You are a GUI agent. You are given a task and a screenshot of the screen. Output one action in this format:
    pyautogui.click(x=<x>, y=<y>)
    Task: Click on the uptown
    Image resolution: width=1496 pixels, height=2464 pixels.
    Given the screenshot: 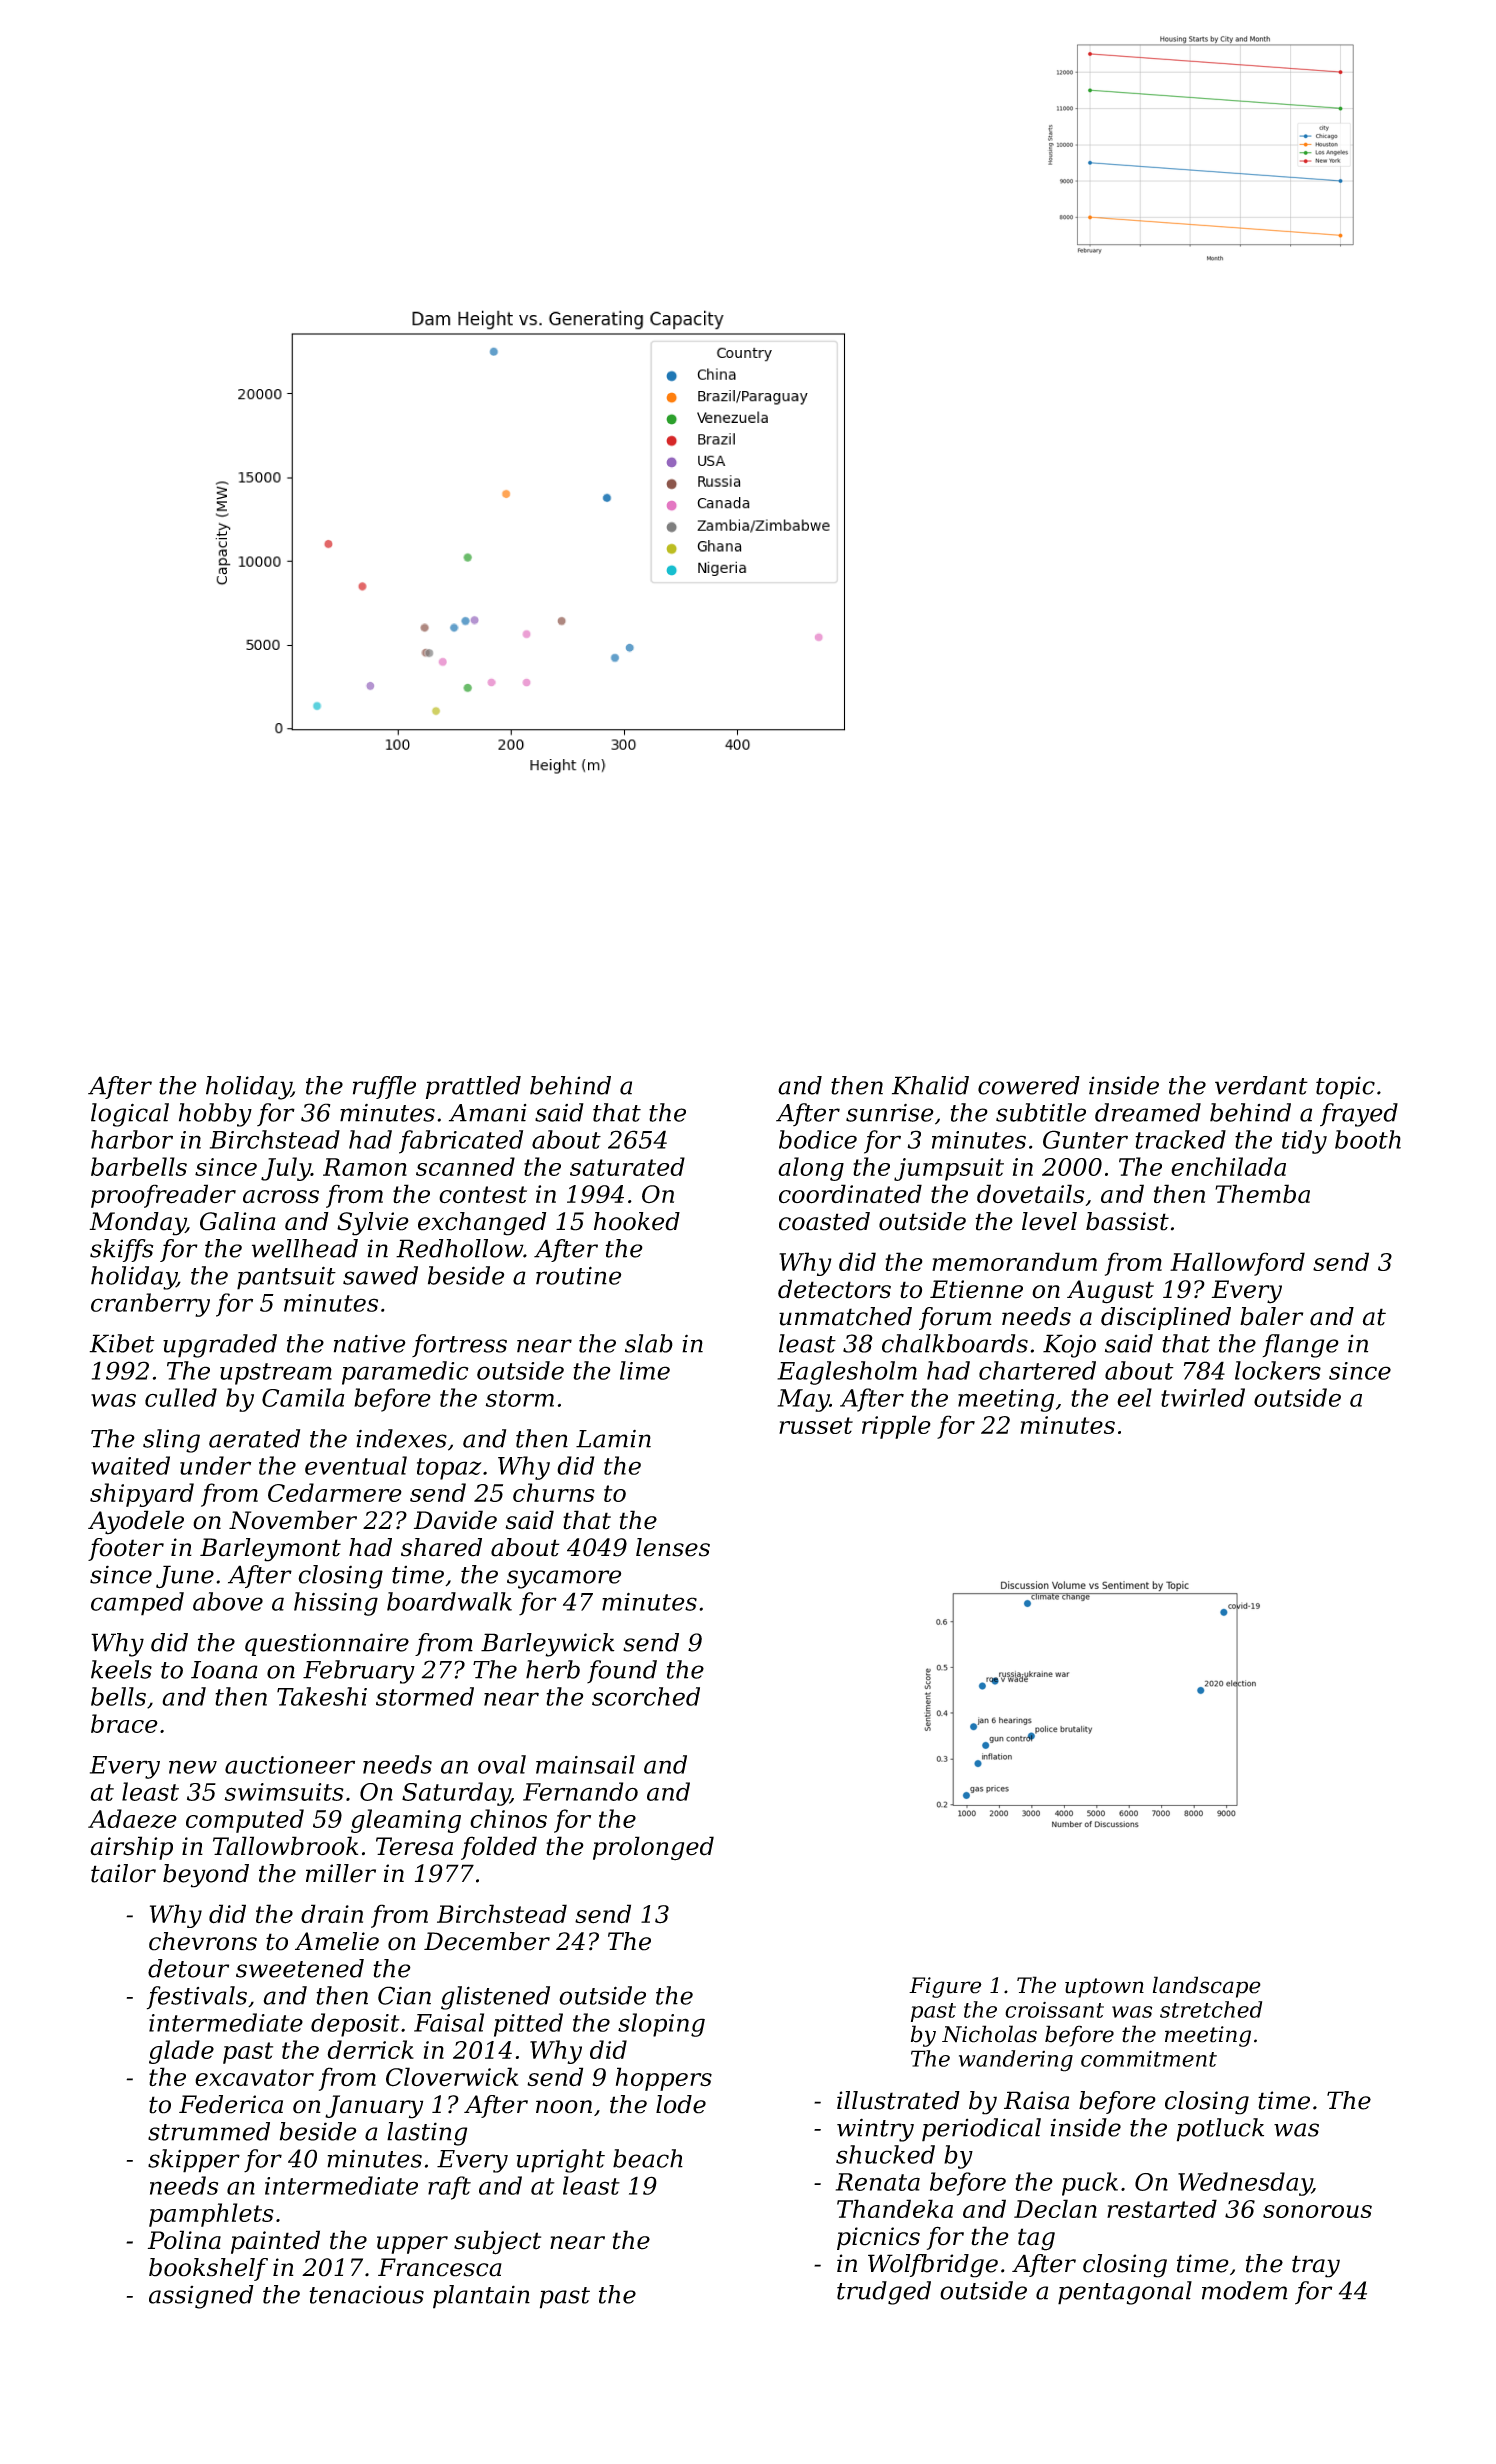 What is the action you would take?
    pyautogui.click(x=1104, y=1988)
